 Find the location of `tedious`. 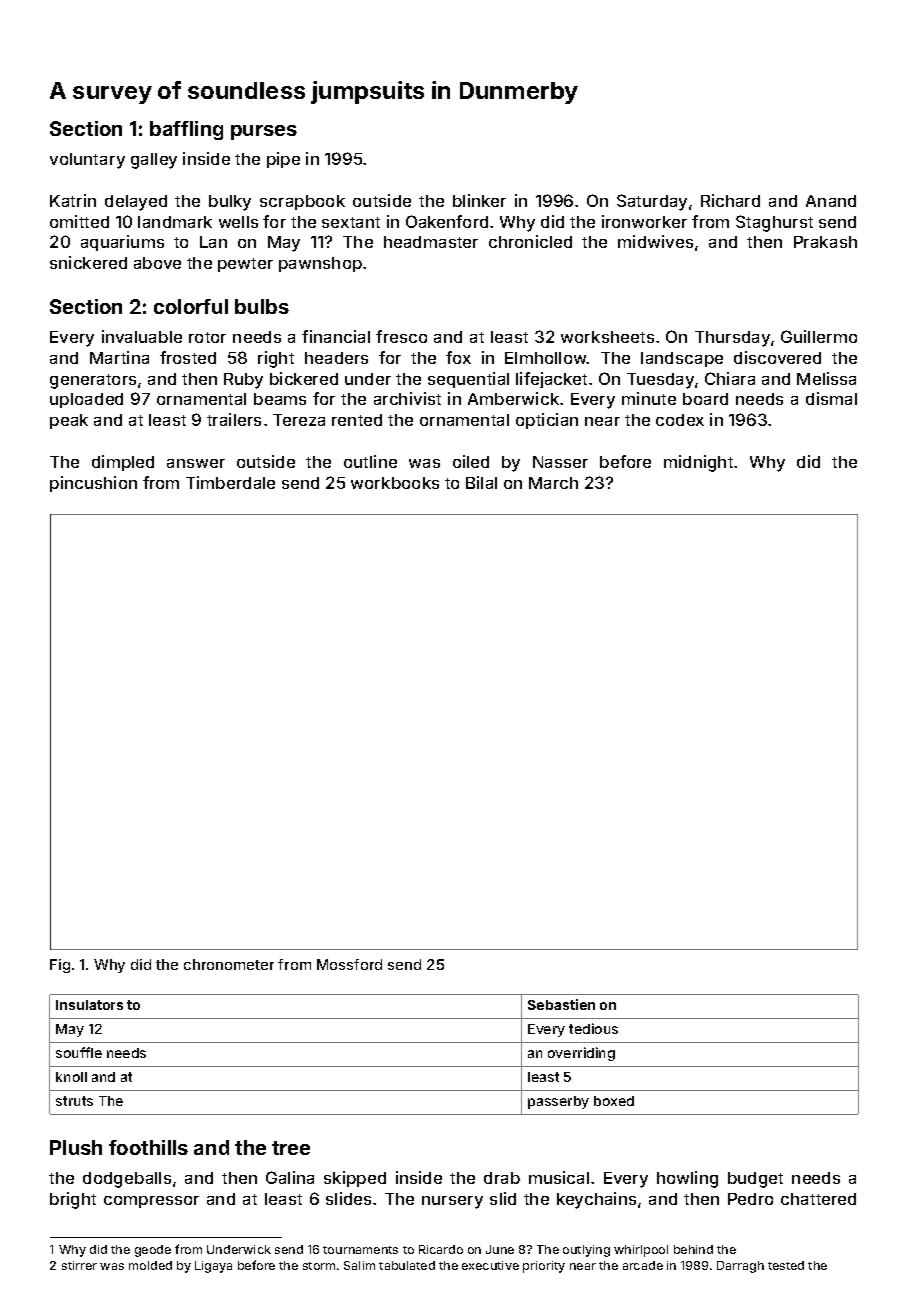

tedious is located at coordinates (593, 1028).
